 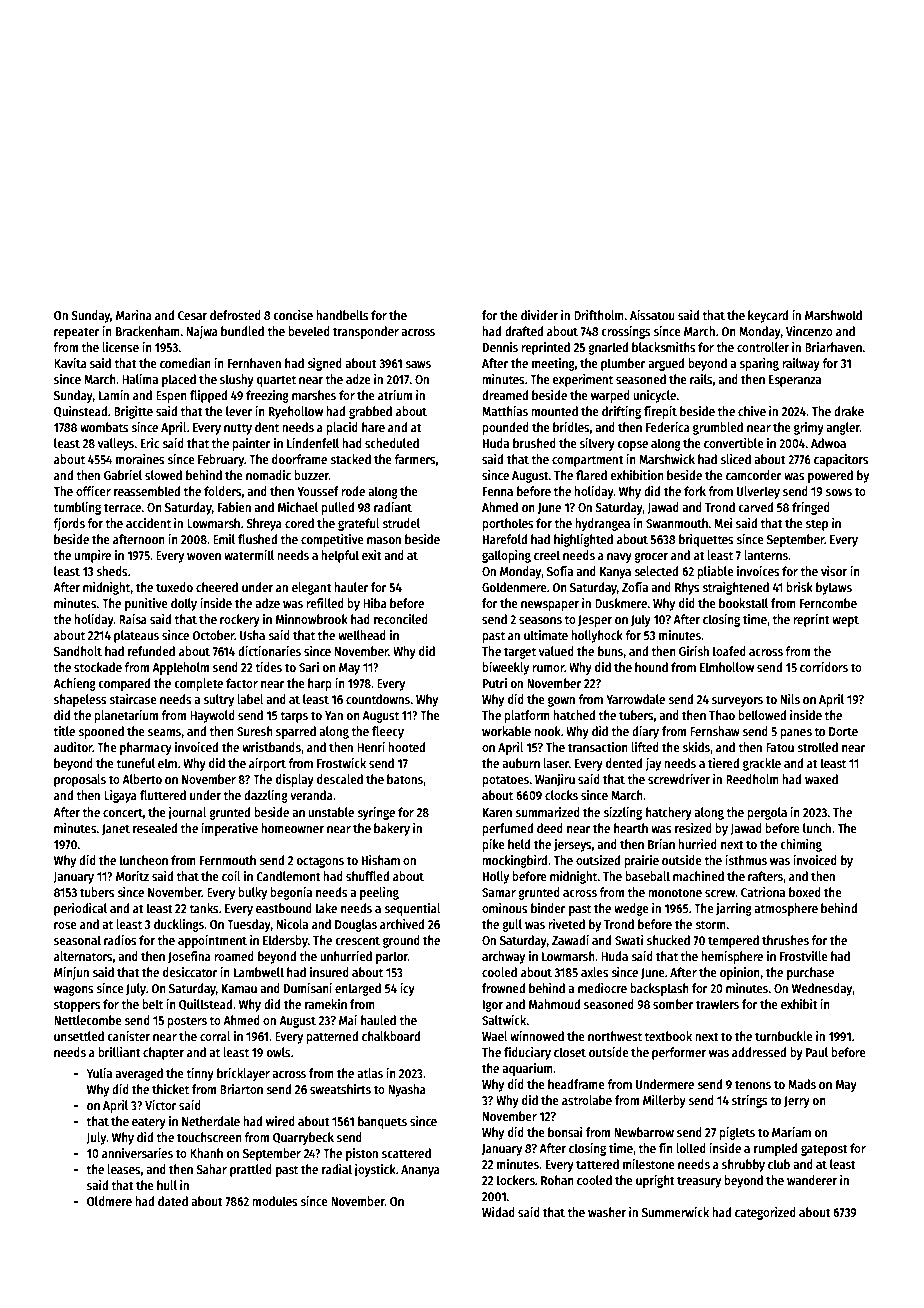 What do you see at coordinates (342, 315) in the image?
I see `handbells` at bounding box center [342, 315].
